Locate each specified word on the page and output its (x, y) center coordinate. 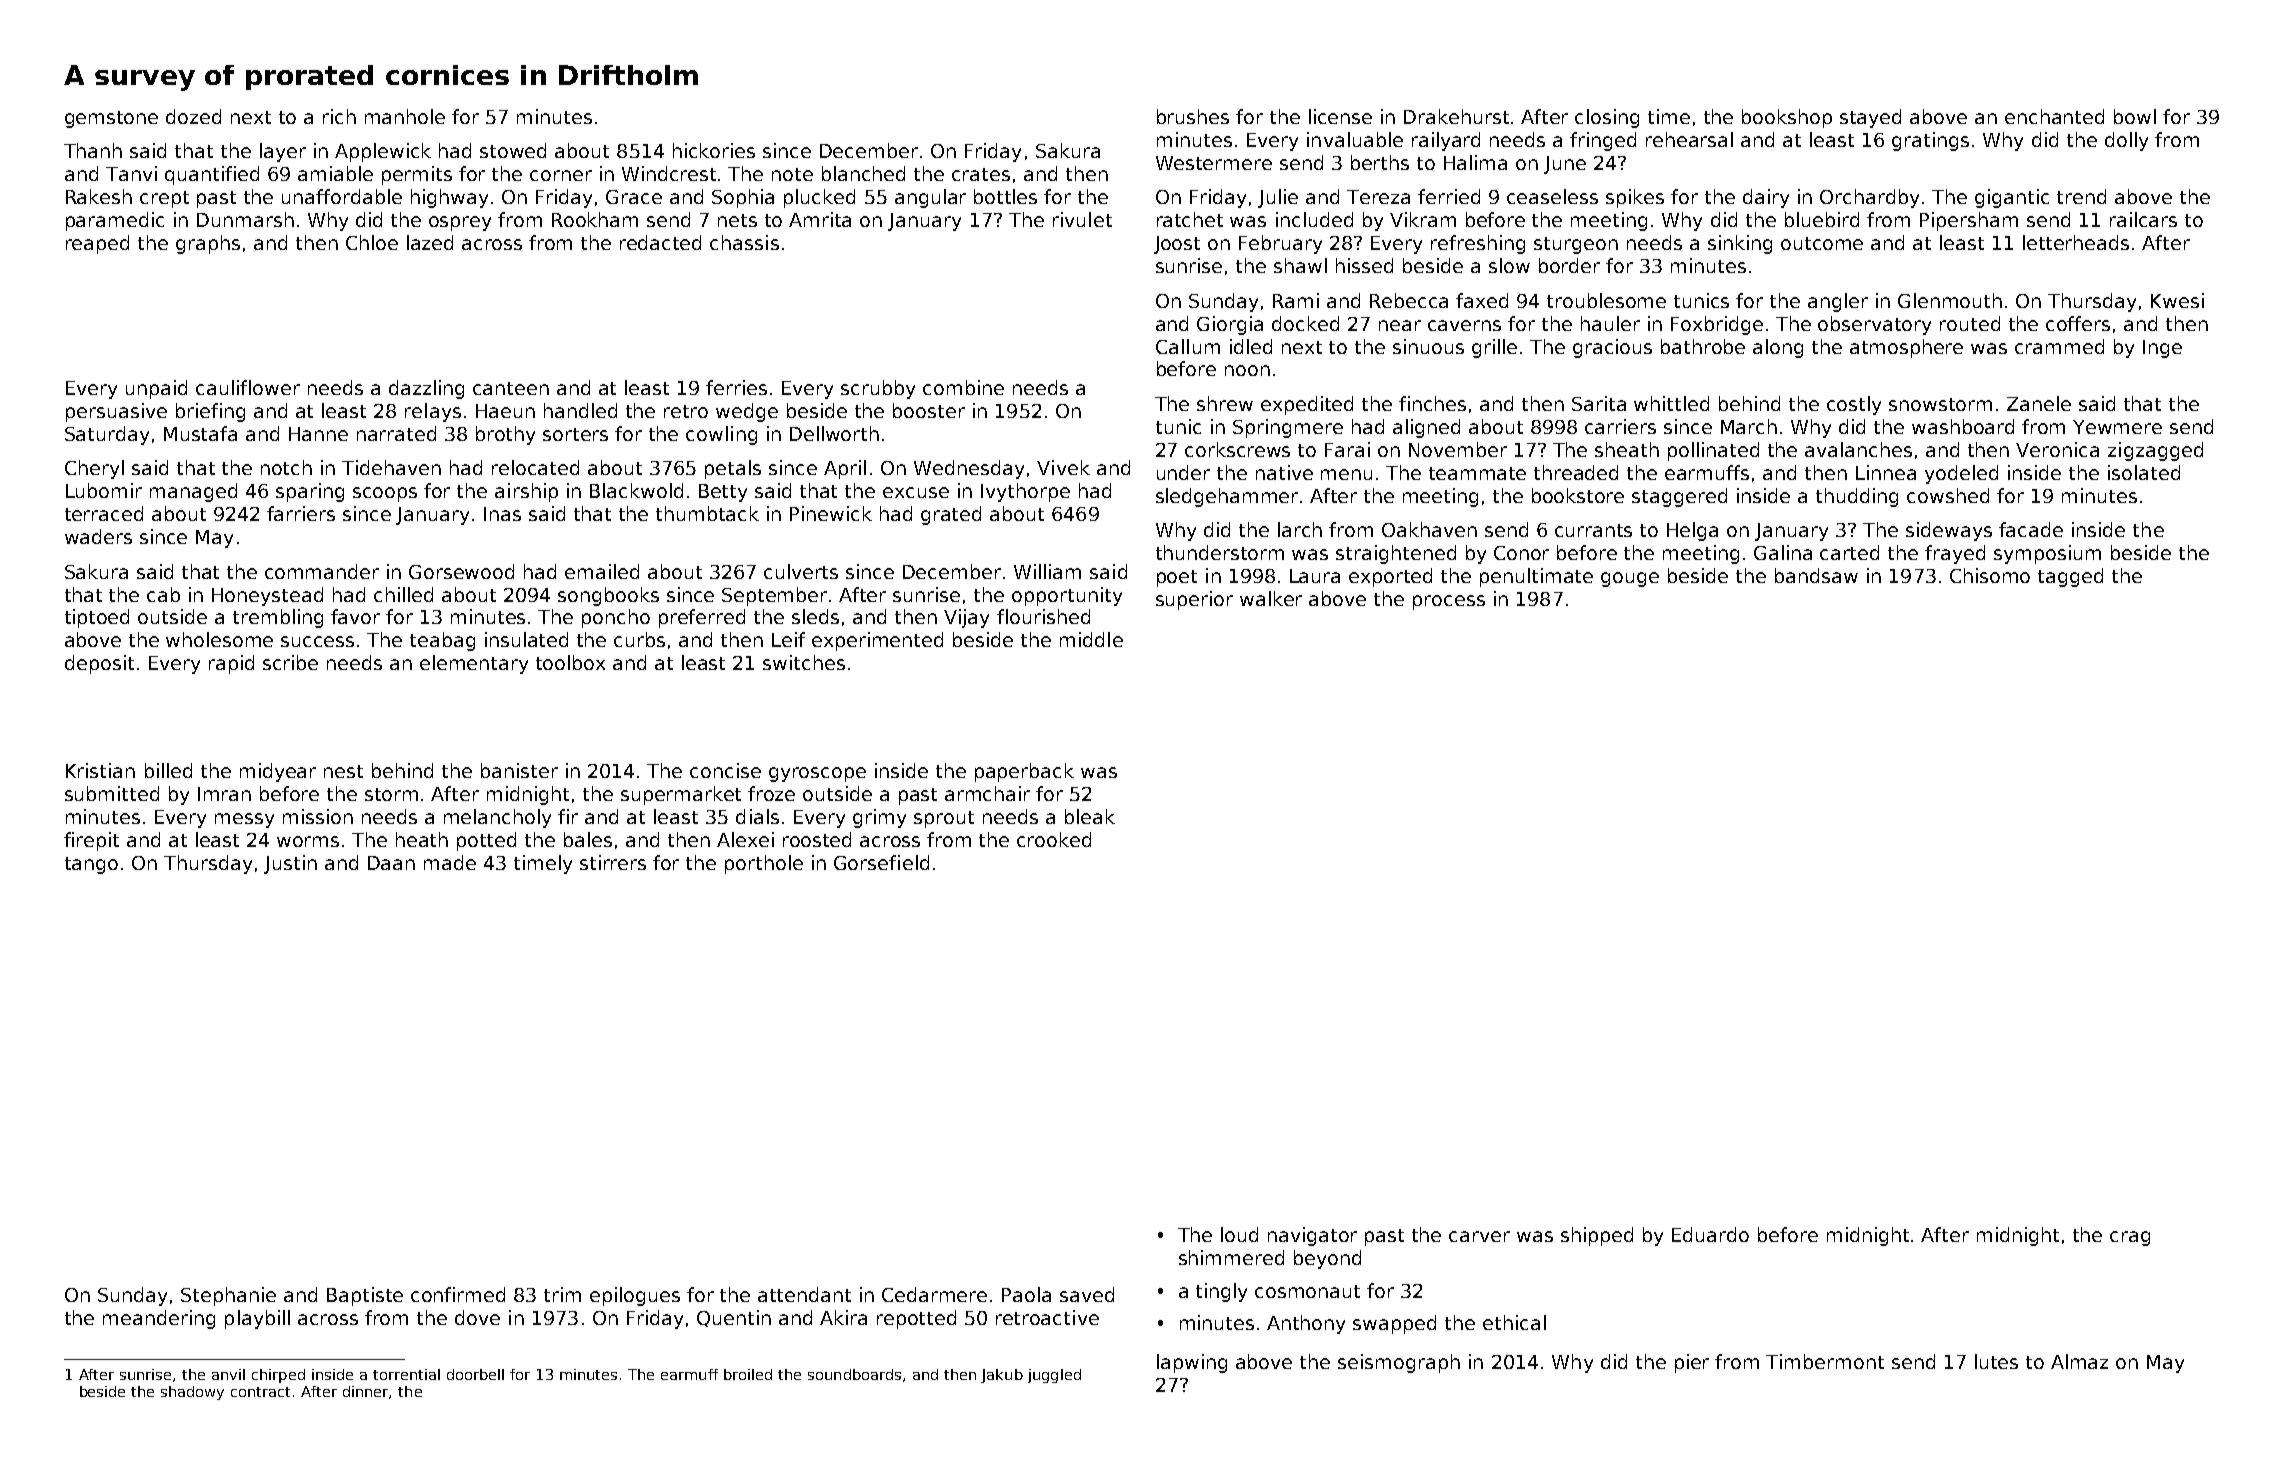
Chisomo (1990, 575)
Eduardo (1710, 1234)
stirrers (613, 862)
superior (1194, 600)
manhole (405, 116)
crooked (1054, 839)
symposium (2047, 554)
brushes (1193, 116)
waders (98, 536)
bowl (2135, 116)
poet (1177, 578)
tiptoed (97, 618)
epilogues (635, 1296)
